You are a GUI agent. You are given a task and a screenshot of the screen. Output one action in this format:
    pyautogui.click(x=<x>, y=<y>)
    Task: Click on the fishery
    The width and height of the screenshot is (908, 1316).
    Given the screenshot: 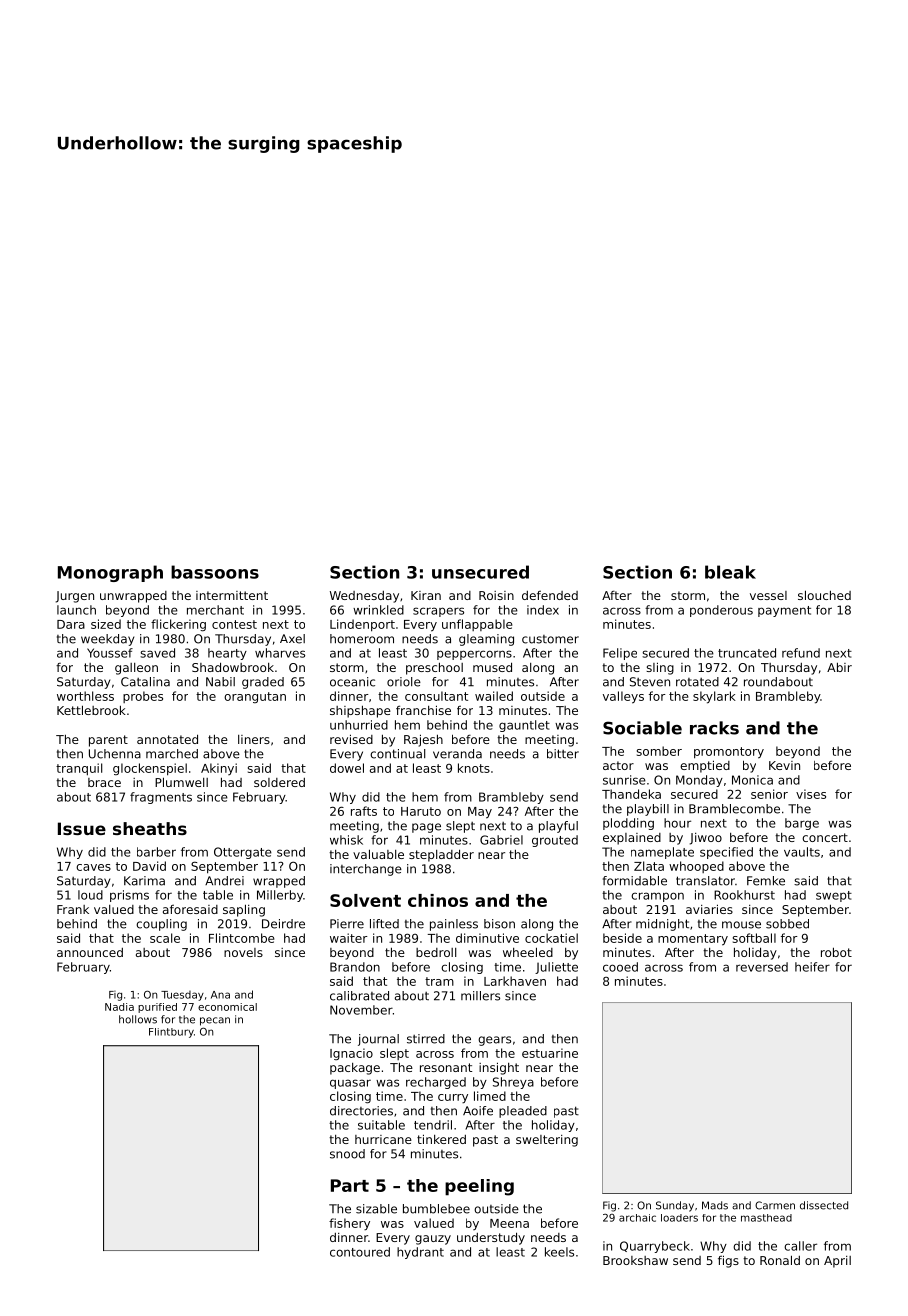 What is the action you would take?
    pyautogui.click(x=349, y=1224)
